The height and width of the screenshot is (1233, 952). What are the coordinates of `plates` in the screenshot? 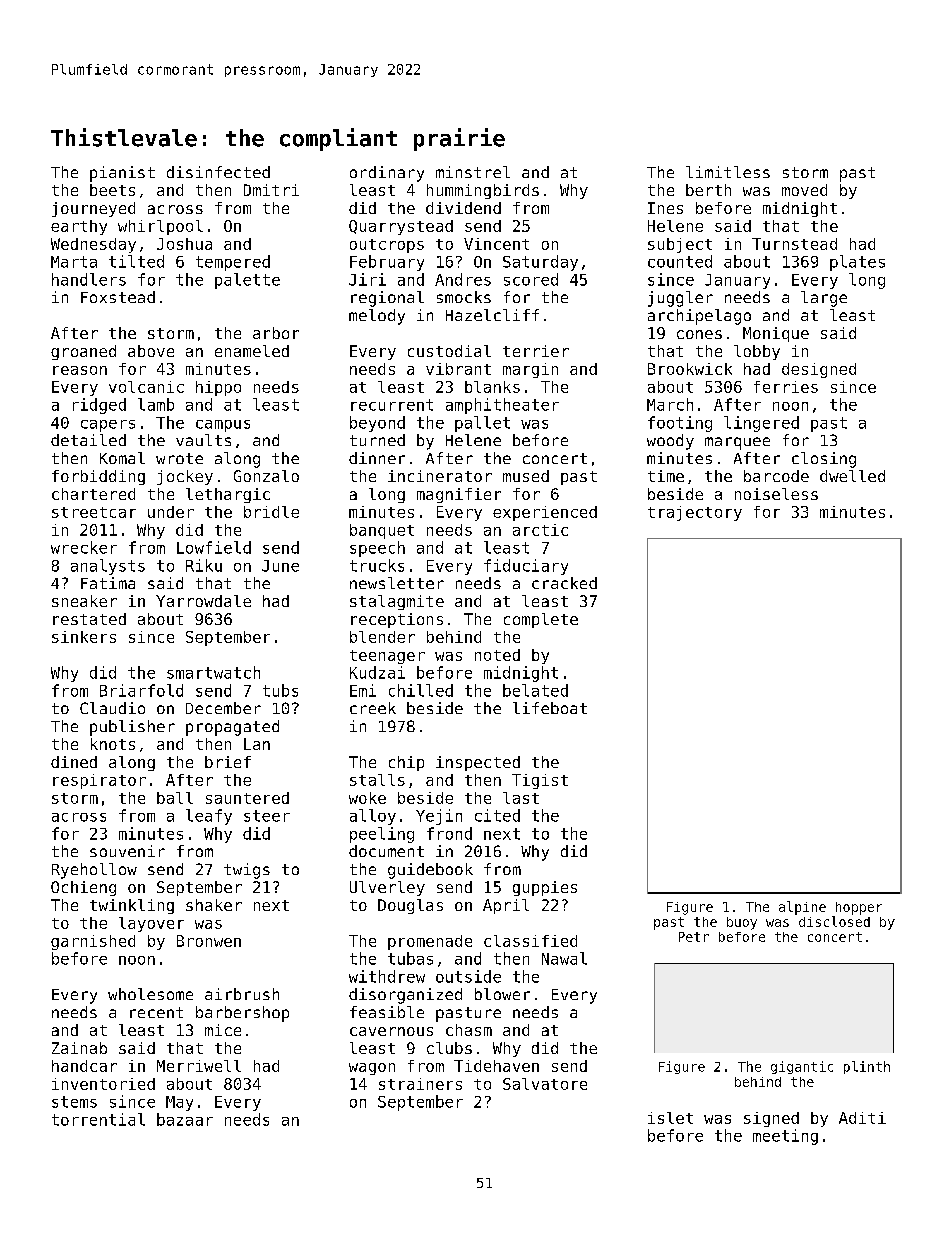 It's located at (857, 263).
